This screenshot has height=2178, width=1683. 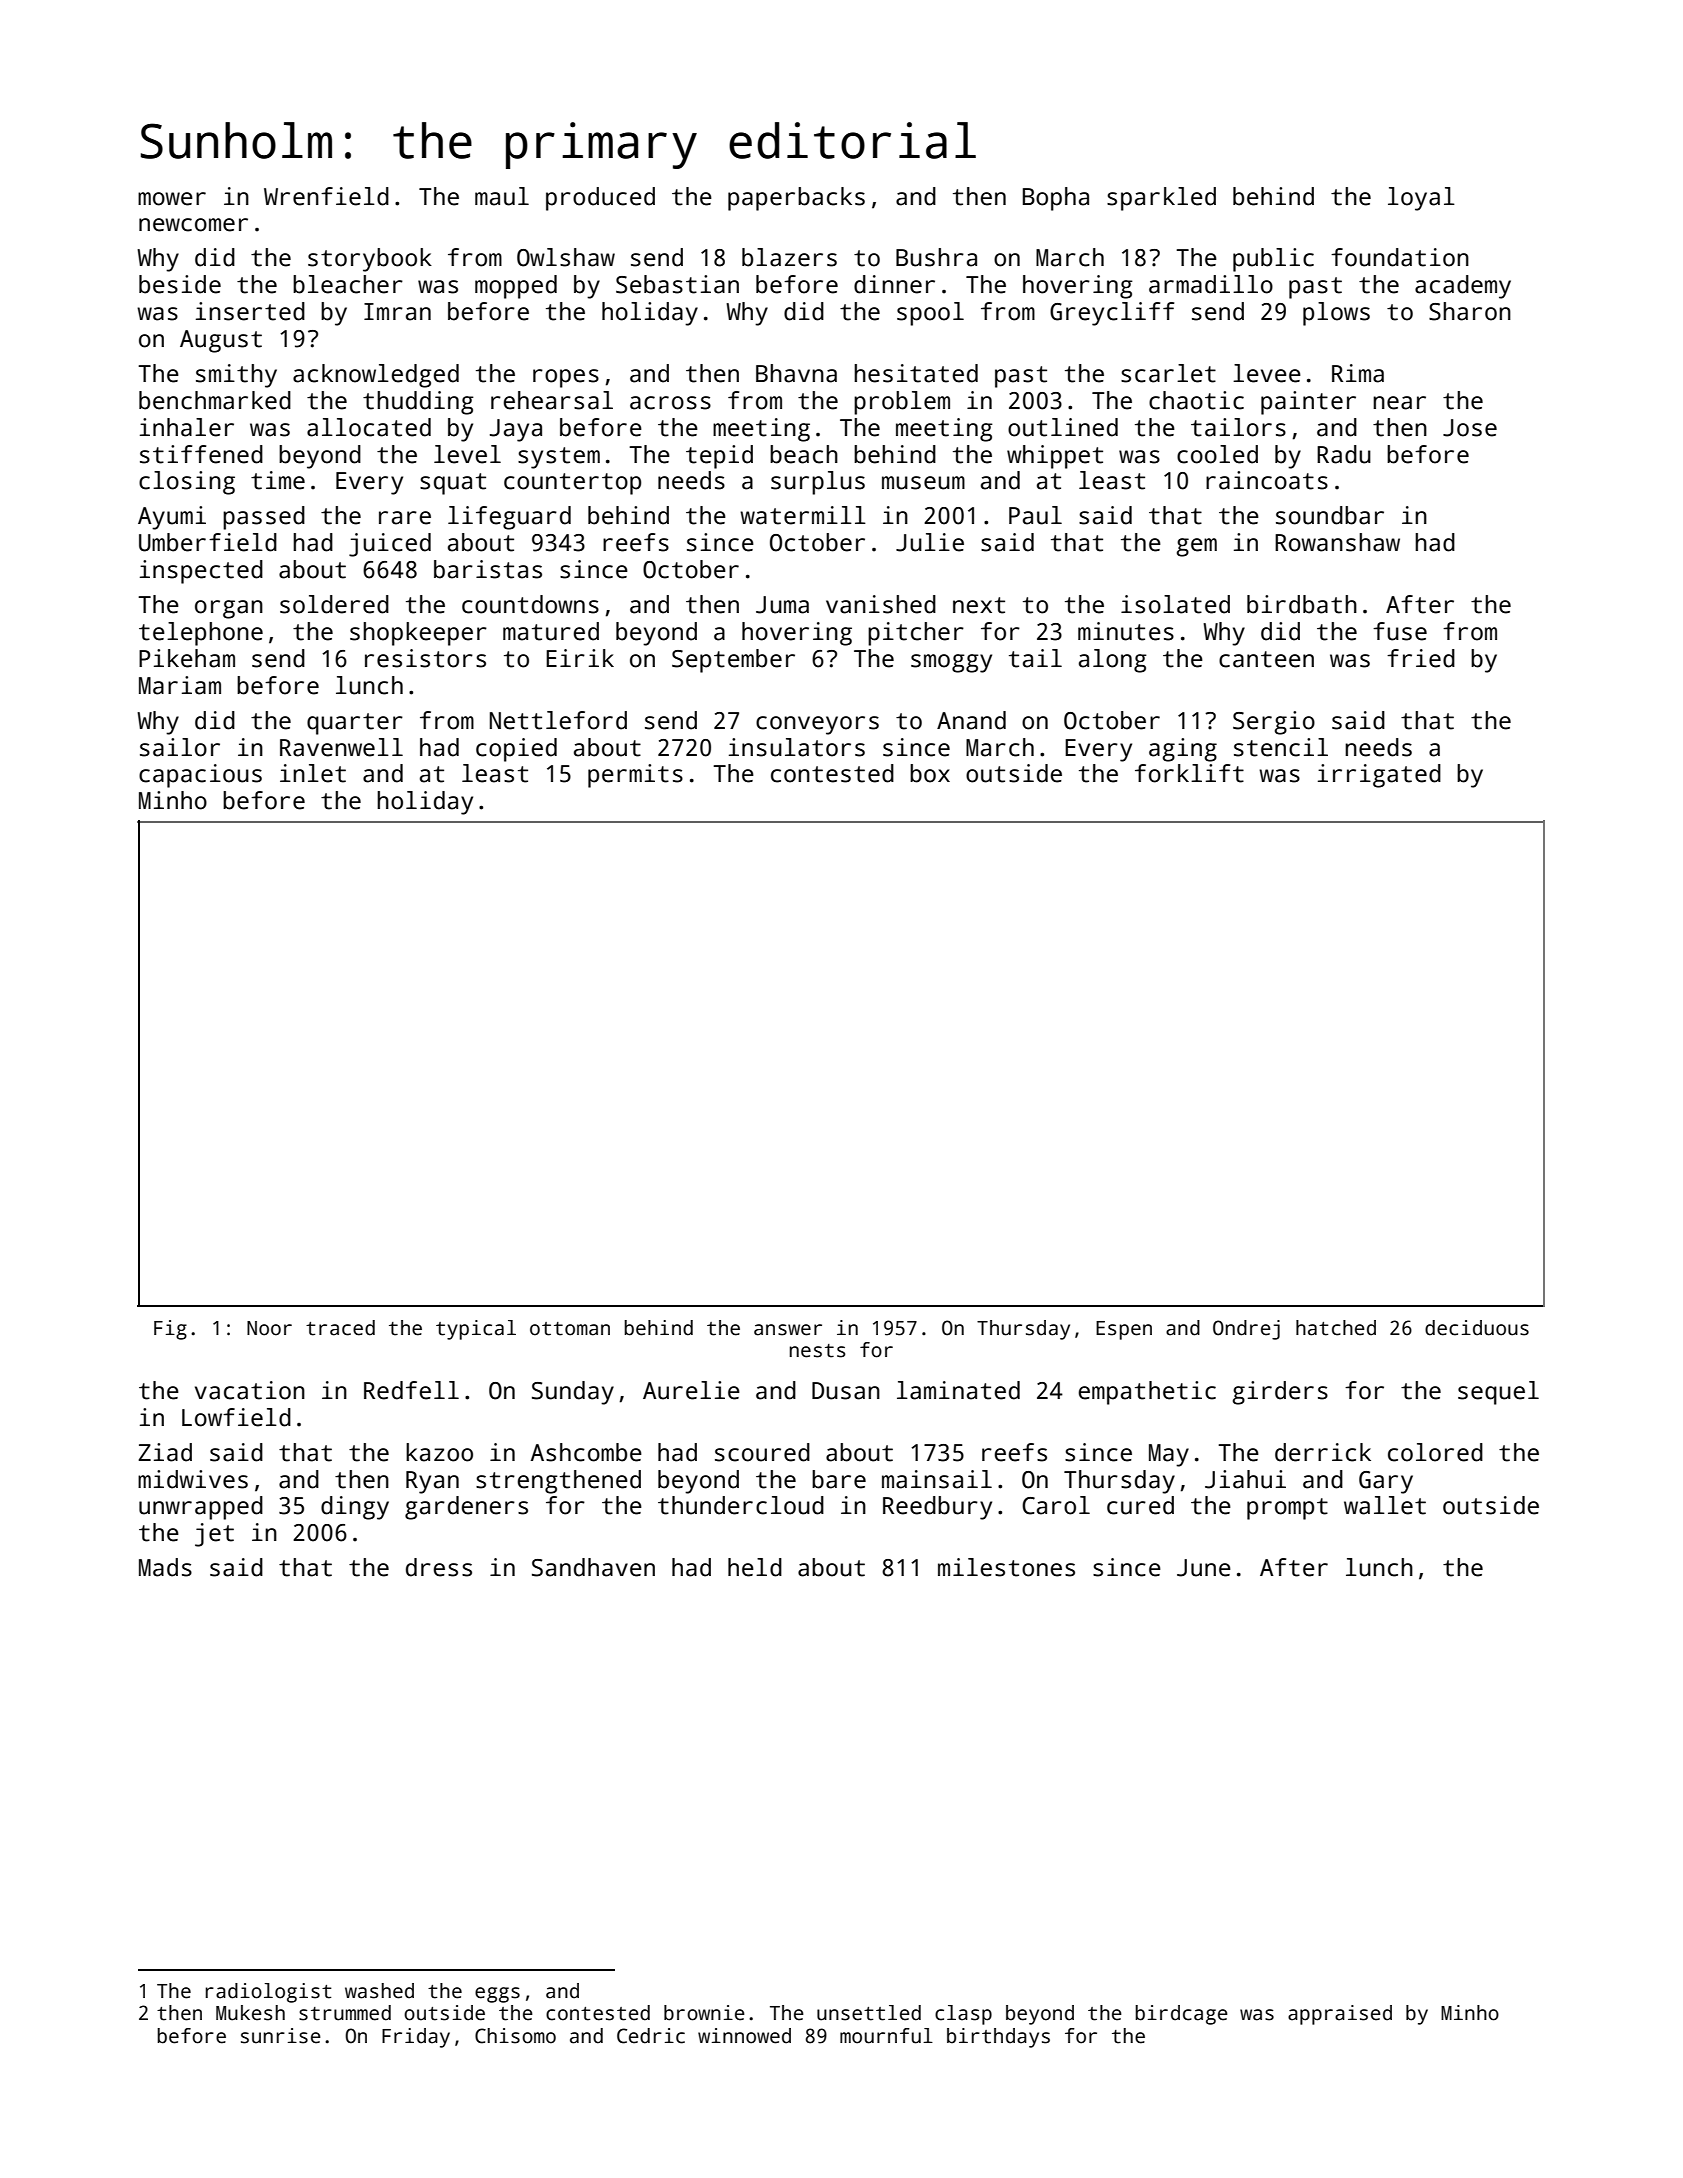 What do you see at coordinates (250, 2013) in the screenshot?
I see `Mukesh` at bounding box center [250, 2013].
